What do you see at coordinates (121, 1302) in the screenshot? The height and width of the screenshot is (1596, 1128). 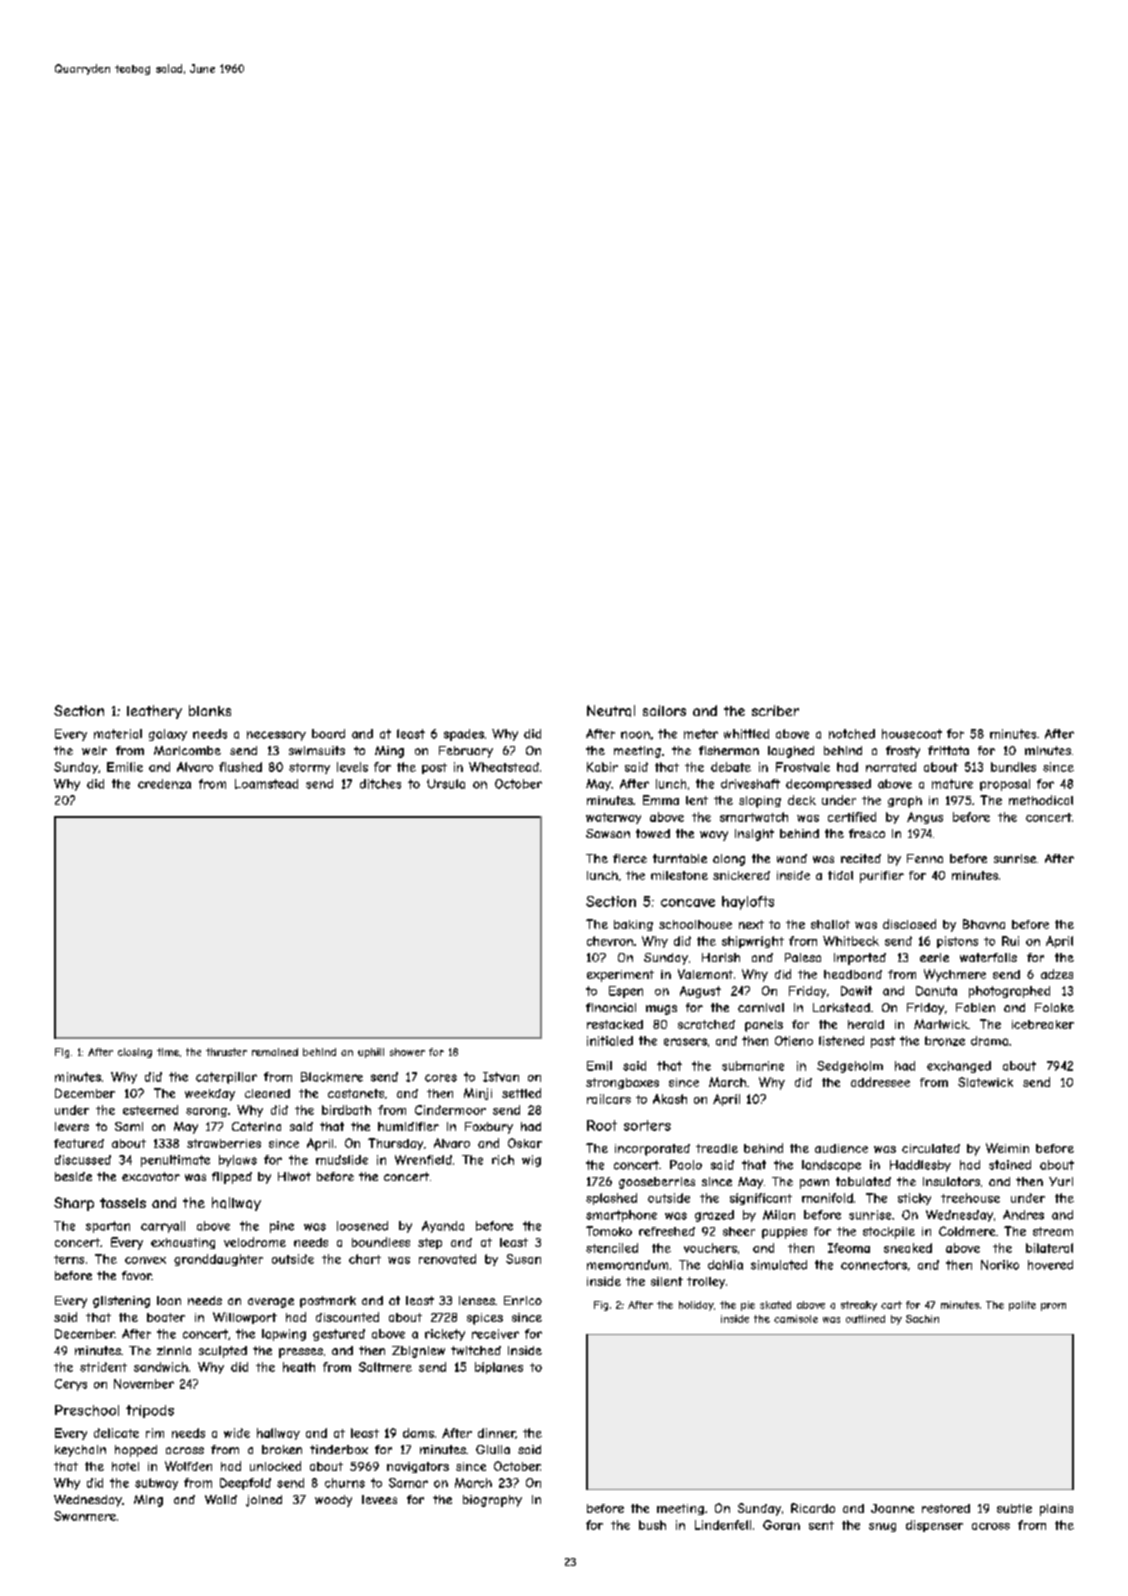 I see `glistening` at bounding box center [121, 1302].
